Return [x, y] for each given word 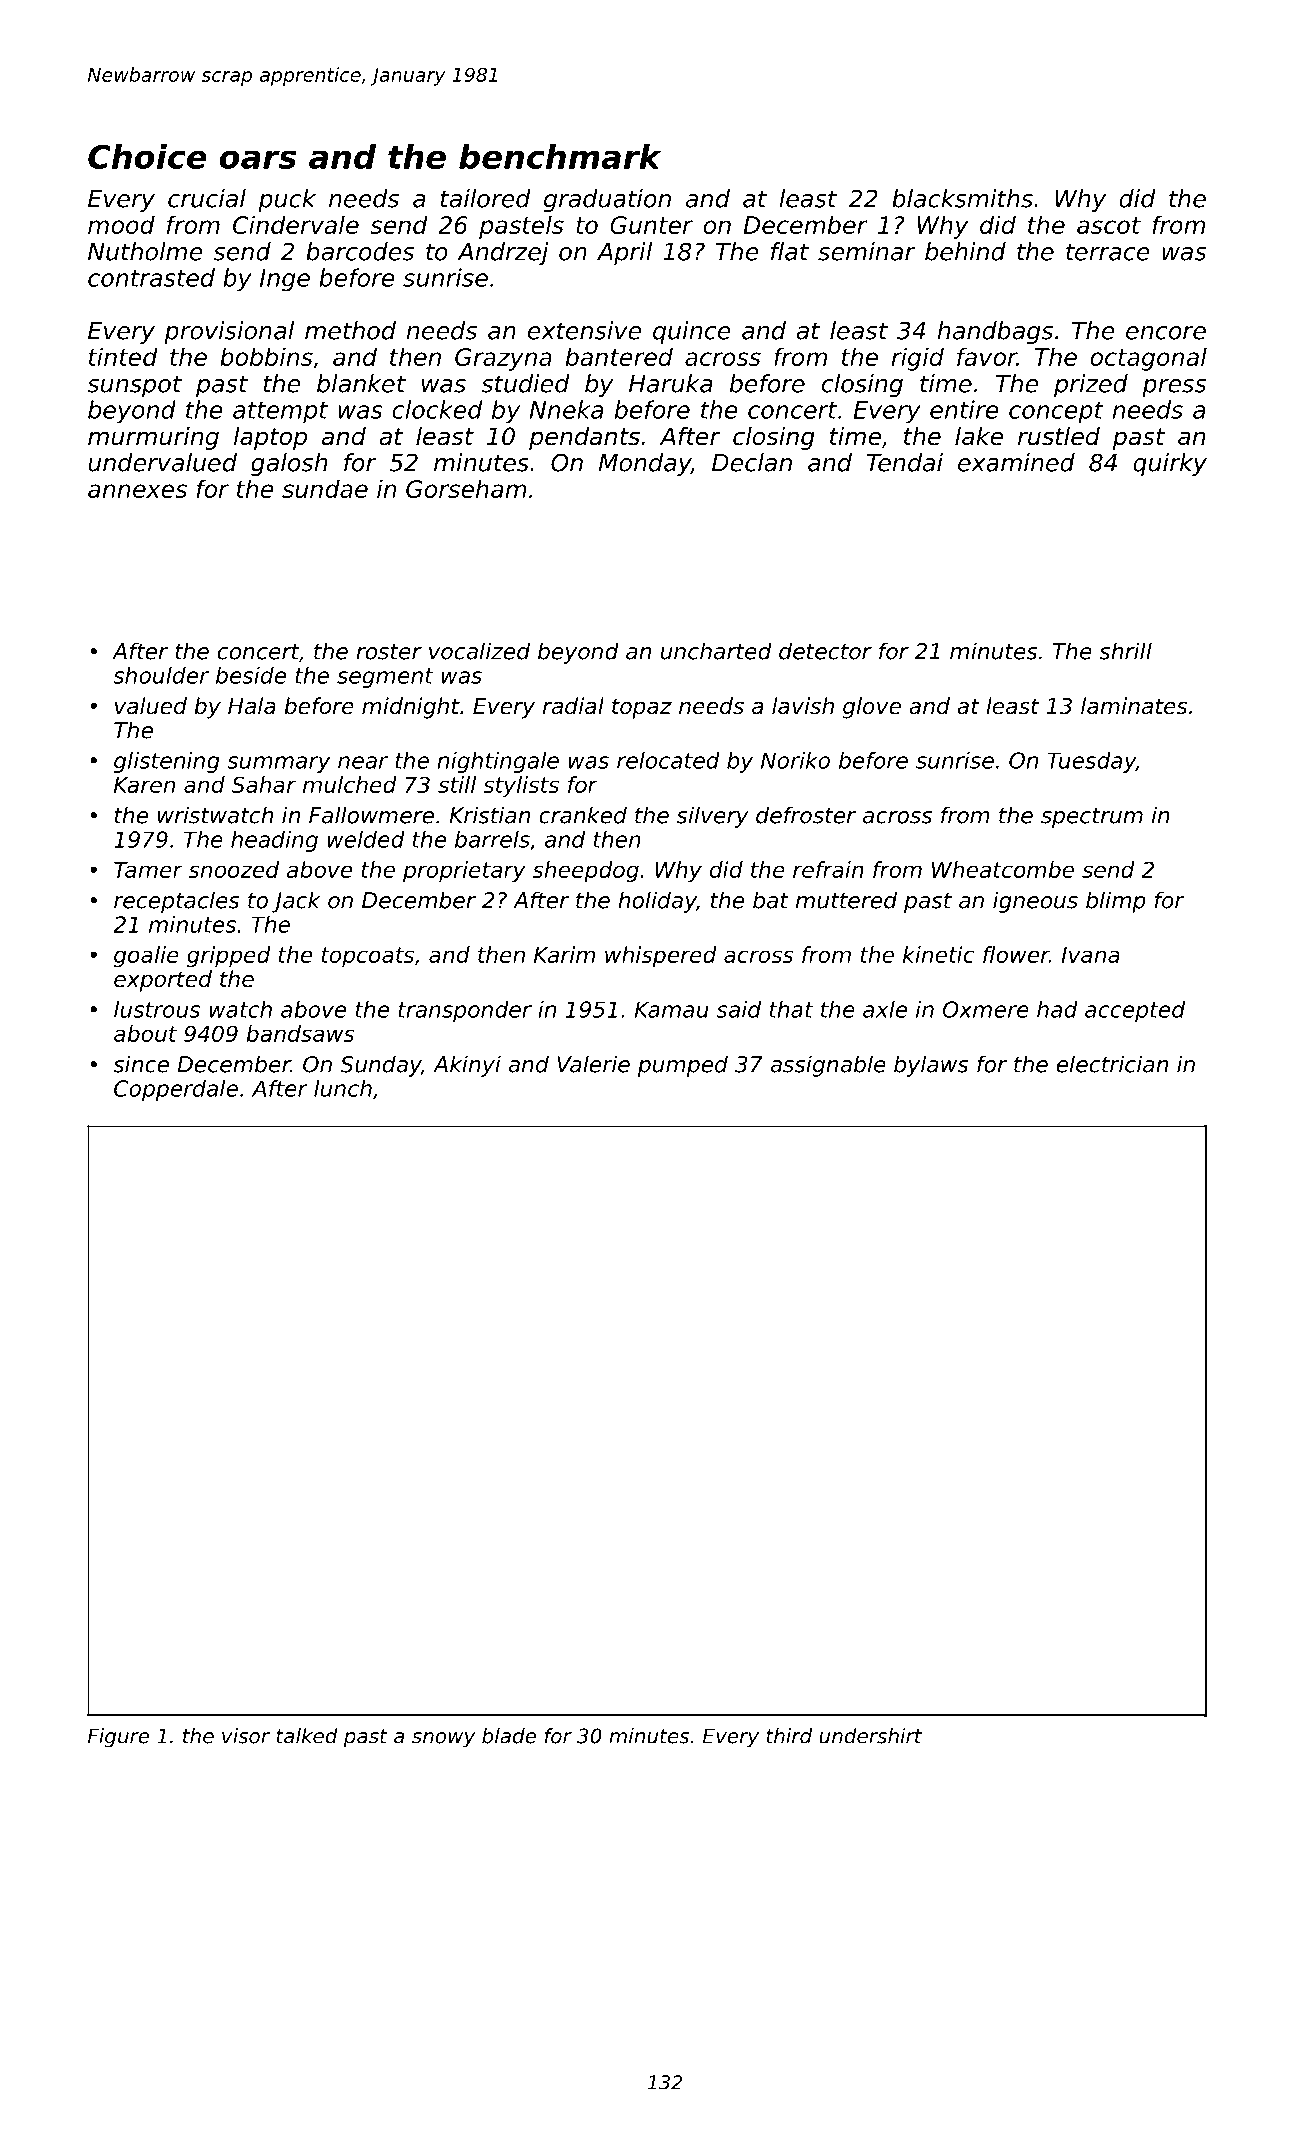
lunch [343, 1088]
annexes [137, 491]
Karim [564, 954]
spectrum [1092, 818]
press [1174, 388]
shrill [1125, 651]
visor [246, 1736]
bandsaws [300, 1033]
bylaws [931, 1066]
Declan [752, 462]
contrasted [151, 277]
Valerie [593, 1064]
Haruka [670, 383]
